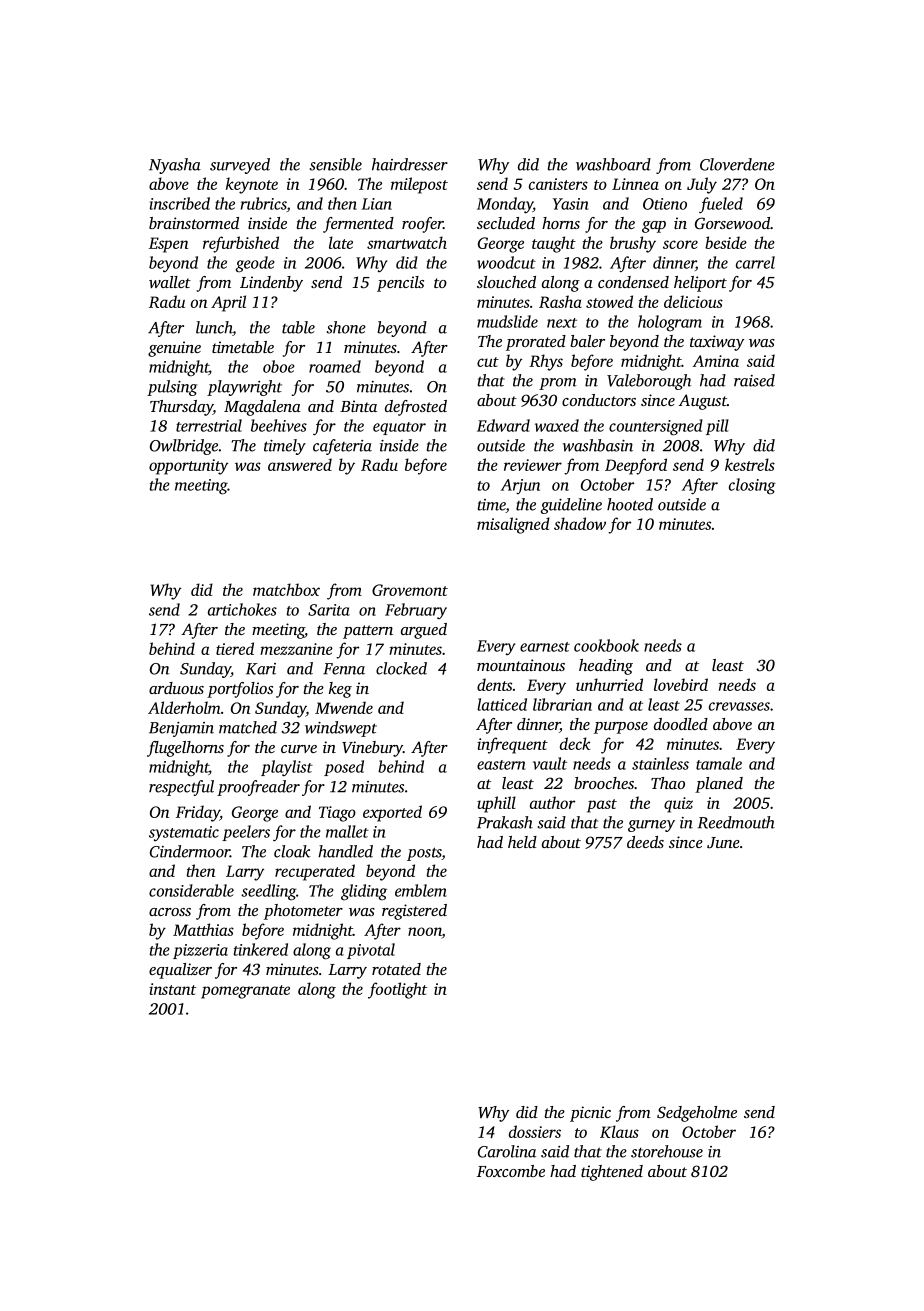  What do you see at coordinates (170, 282) in the page?
I see `wallet` at bounding box center [170, 282].
